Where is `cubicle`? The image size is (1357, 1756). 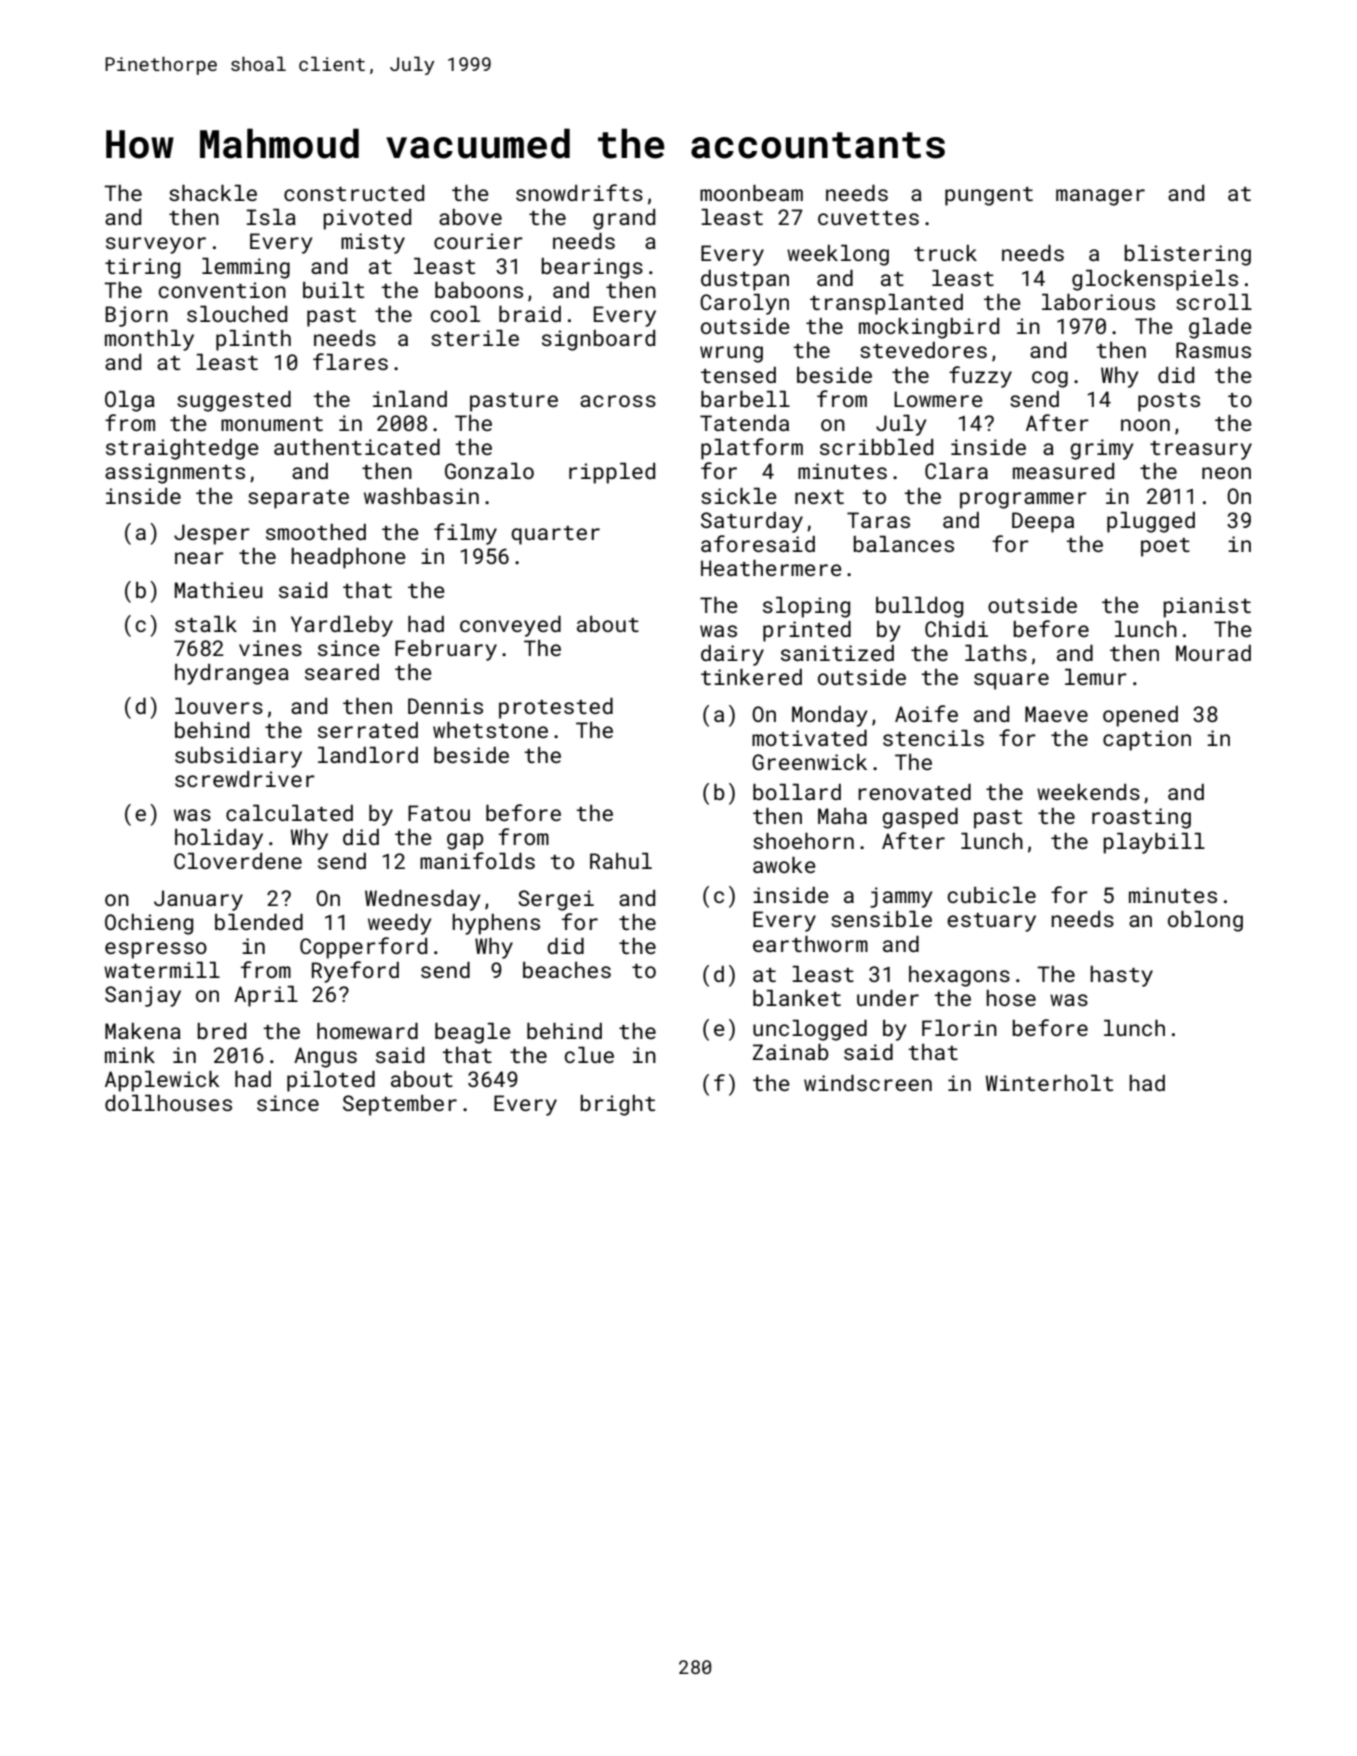 cubicle is located at coordinates (992, 895).
